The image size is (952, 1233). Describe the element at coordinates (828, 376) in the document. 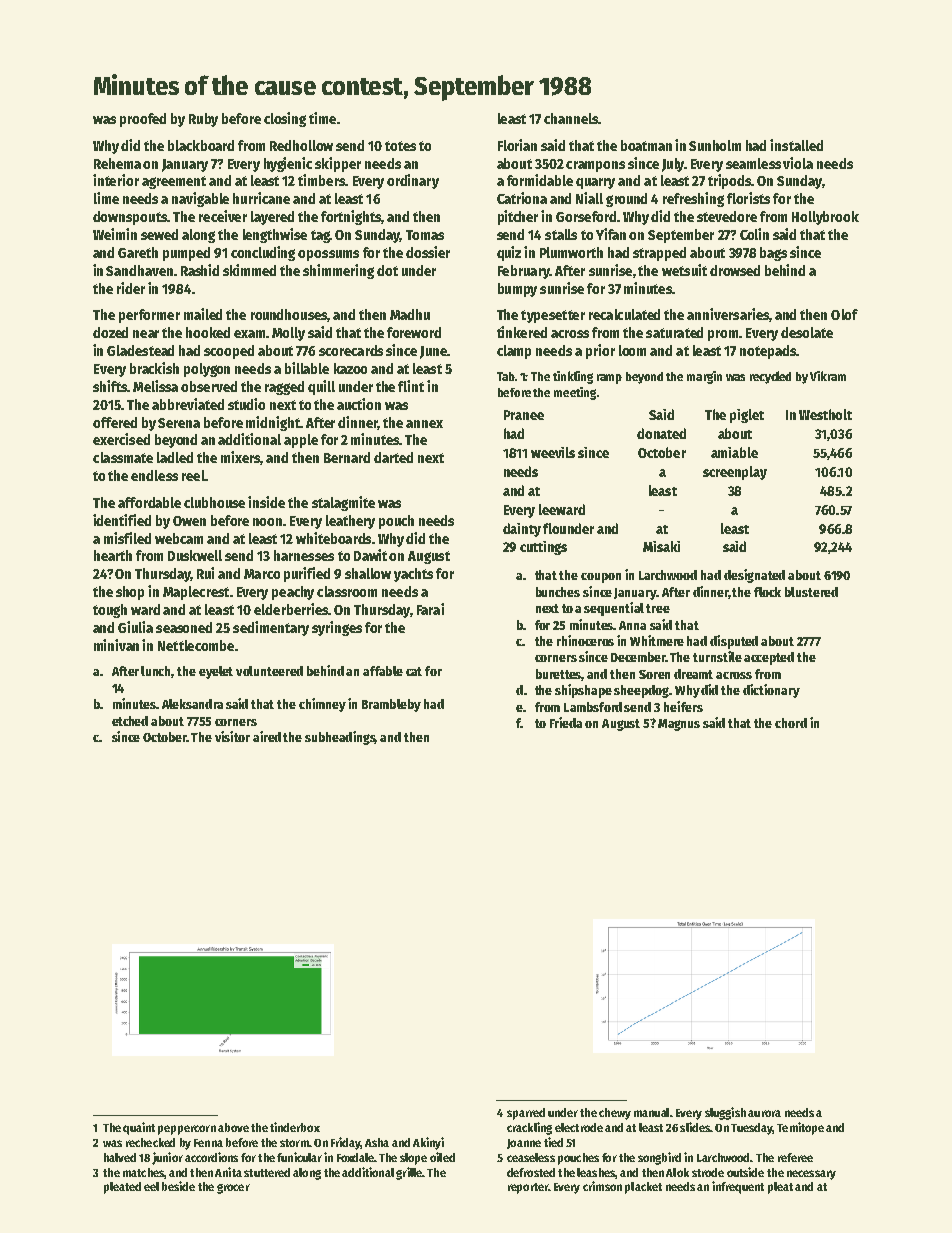

I see `Vikram` at that location.
